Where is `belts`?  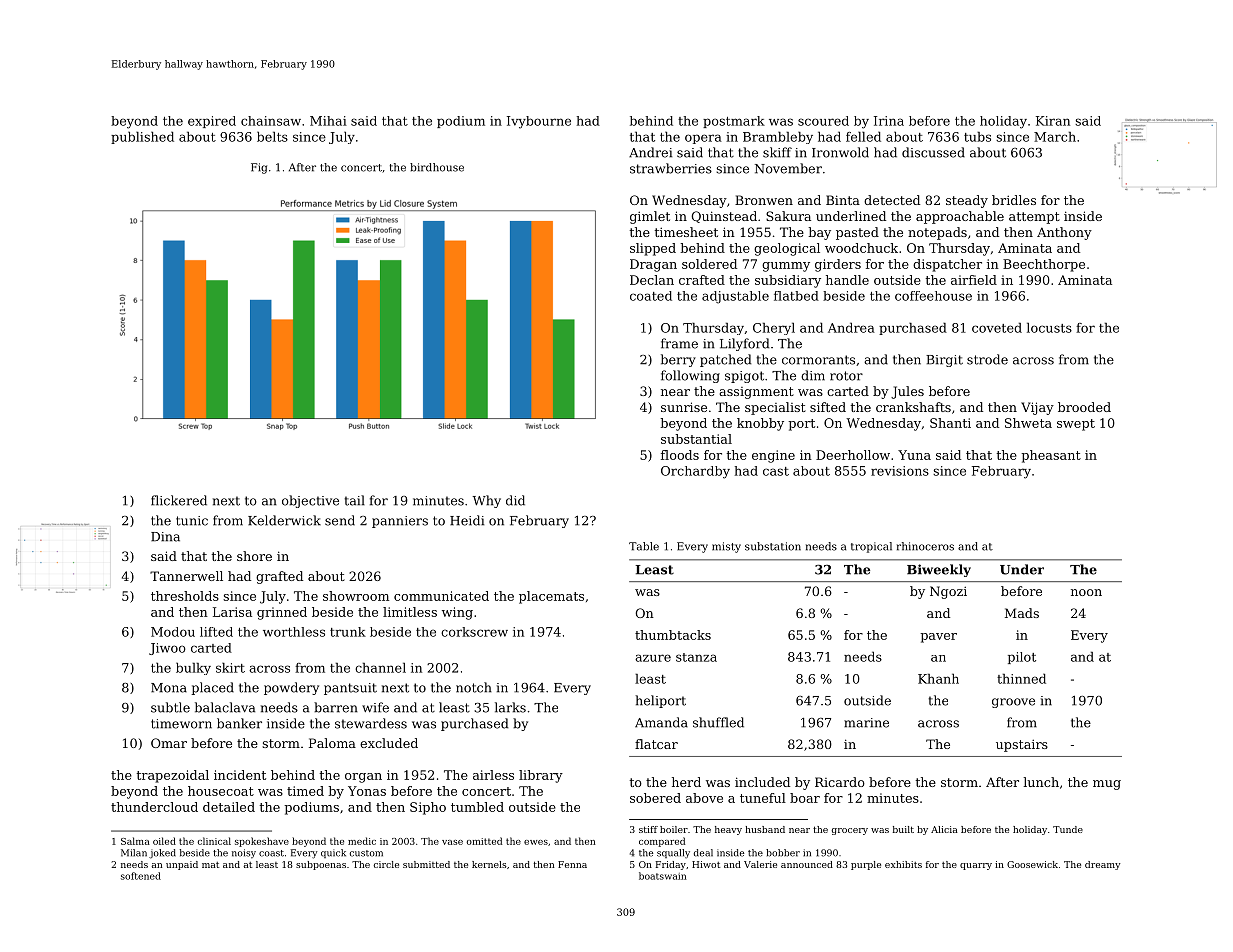
belts is located at coordinates (272, 136).
